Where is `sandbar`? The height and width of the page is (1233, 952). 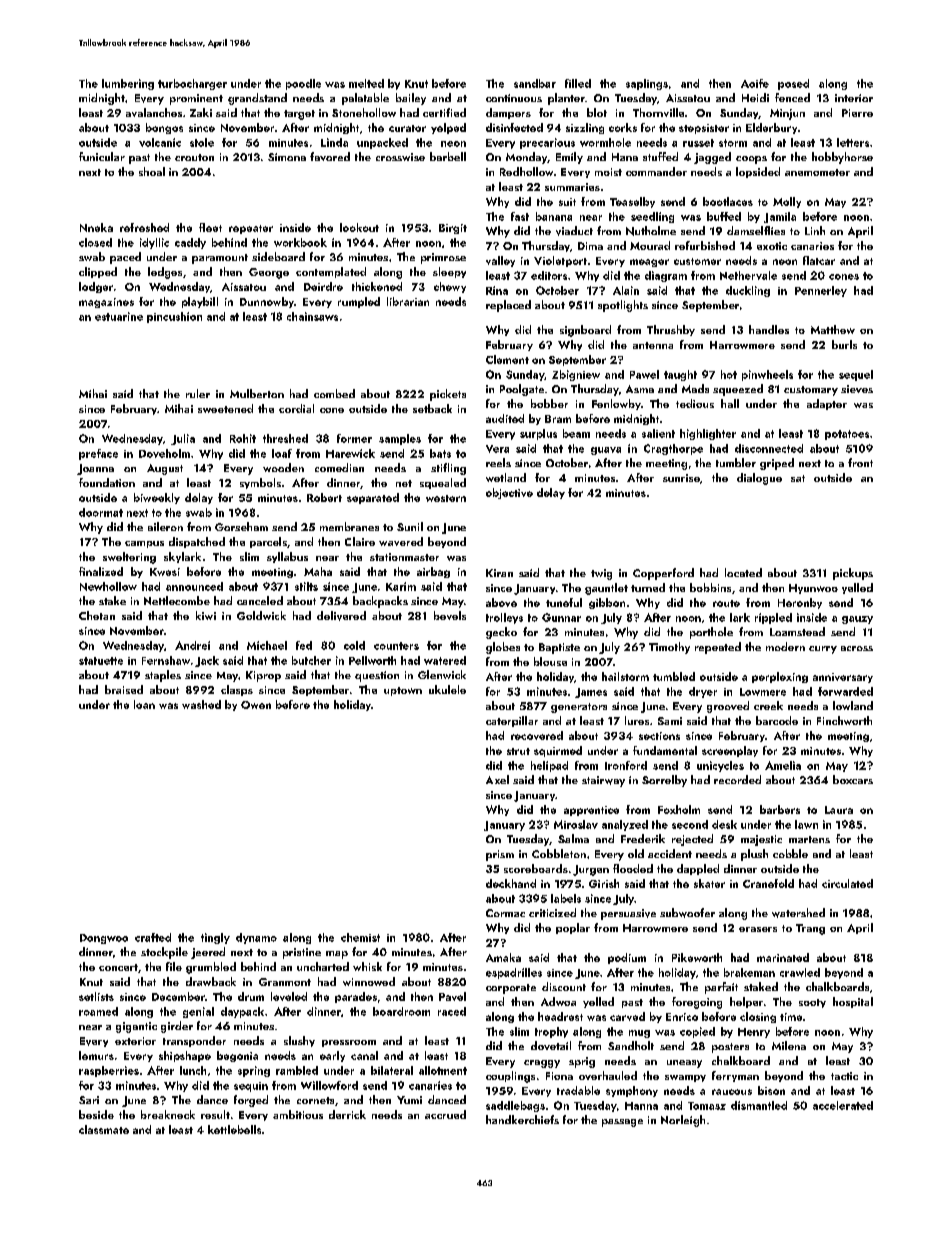
sandbar is located at coordinates (535, 83).
